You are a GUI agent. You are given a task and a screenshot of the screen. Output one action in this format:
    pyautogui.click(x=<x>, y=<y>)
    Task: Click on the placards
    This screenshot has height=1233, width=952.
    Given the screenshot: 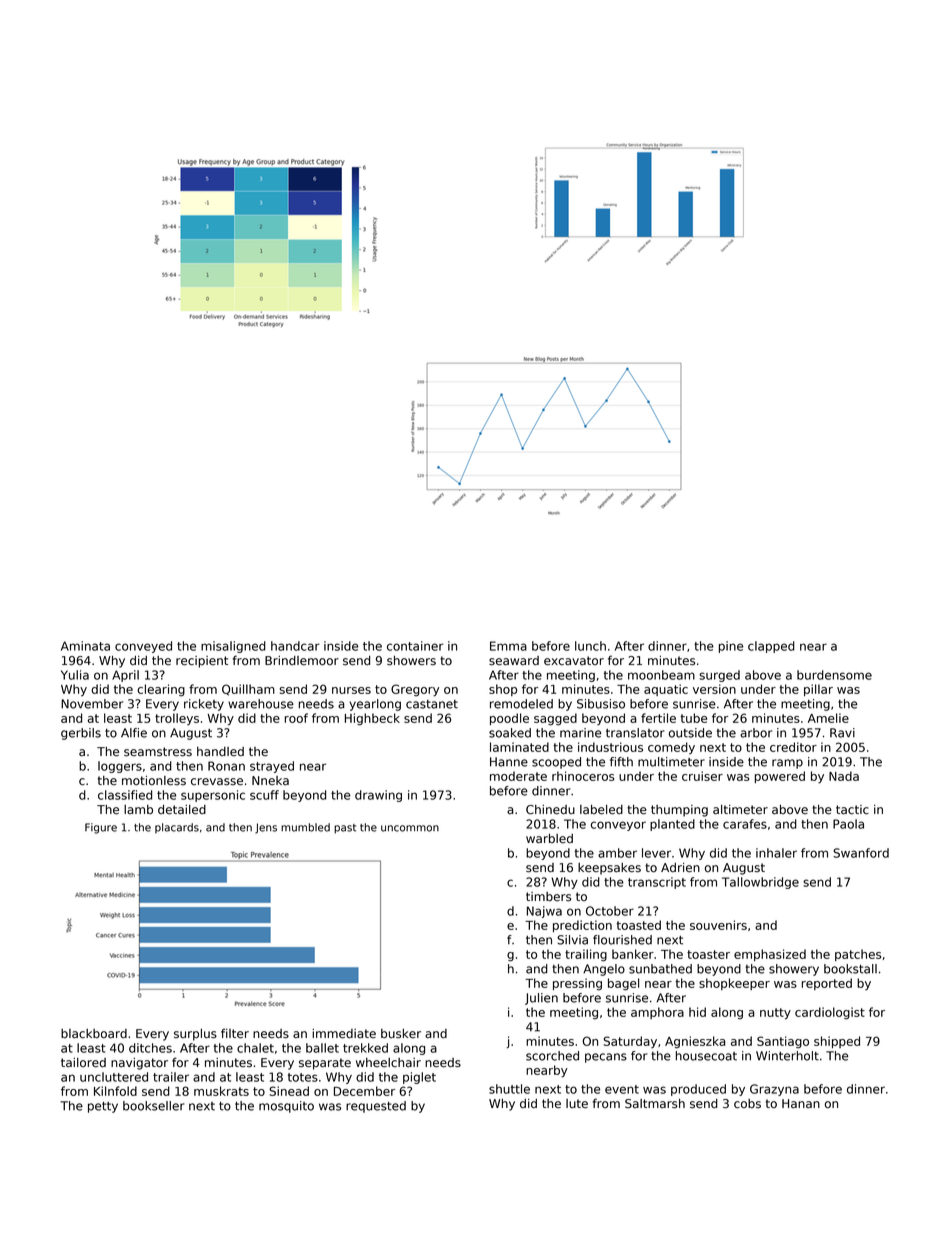 What is the action you would take?
    pyautogui.click(x=177, y=828)
